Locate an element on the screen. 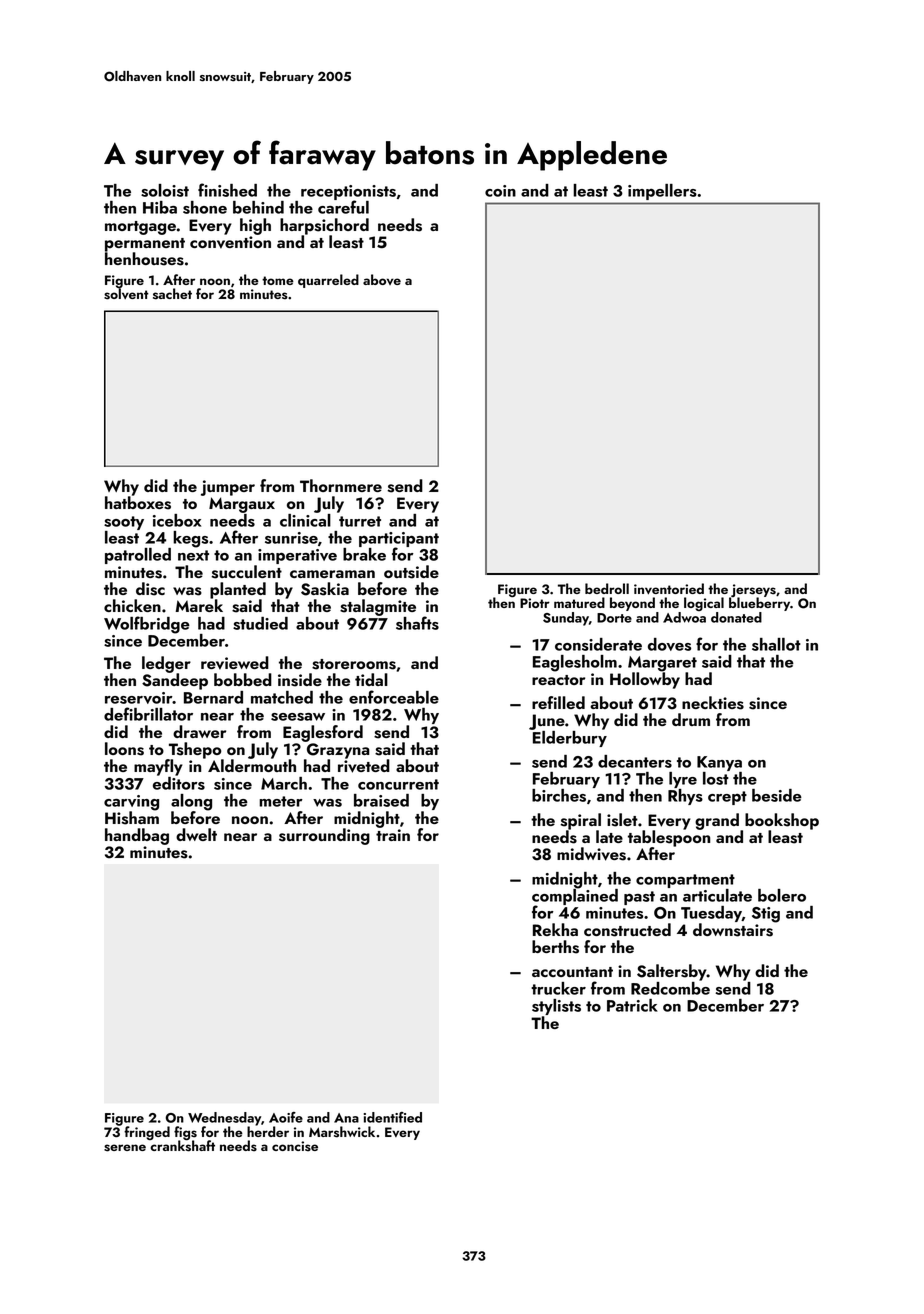 The height and width of the screenshot is (1314, 924). fringed is located at coordinates (147, 1133).
